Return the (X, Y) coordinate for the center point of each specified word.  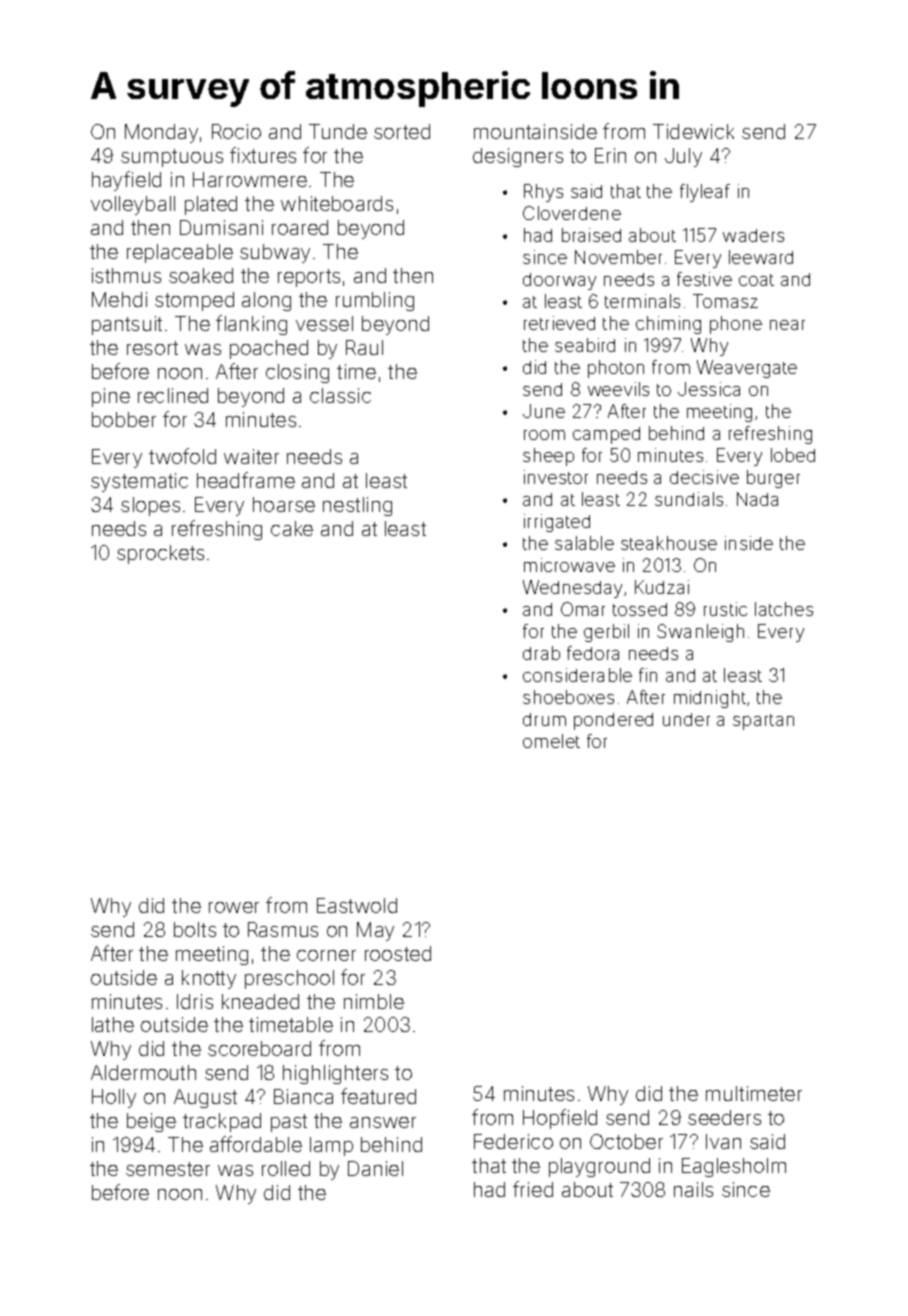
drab (541, 653)
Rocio (236, 131)
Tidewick (693, 131)
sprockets (160, 554)
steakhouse (669, 543)
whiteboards (337, 203)
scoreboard (259, 1048)
